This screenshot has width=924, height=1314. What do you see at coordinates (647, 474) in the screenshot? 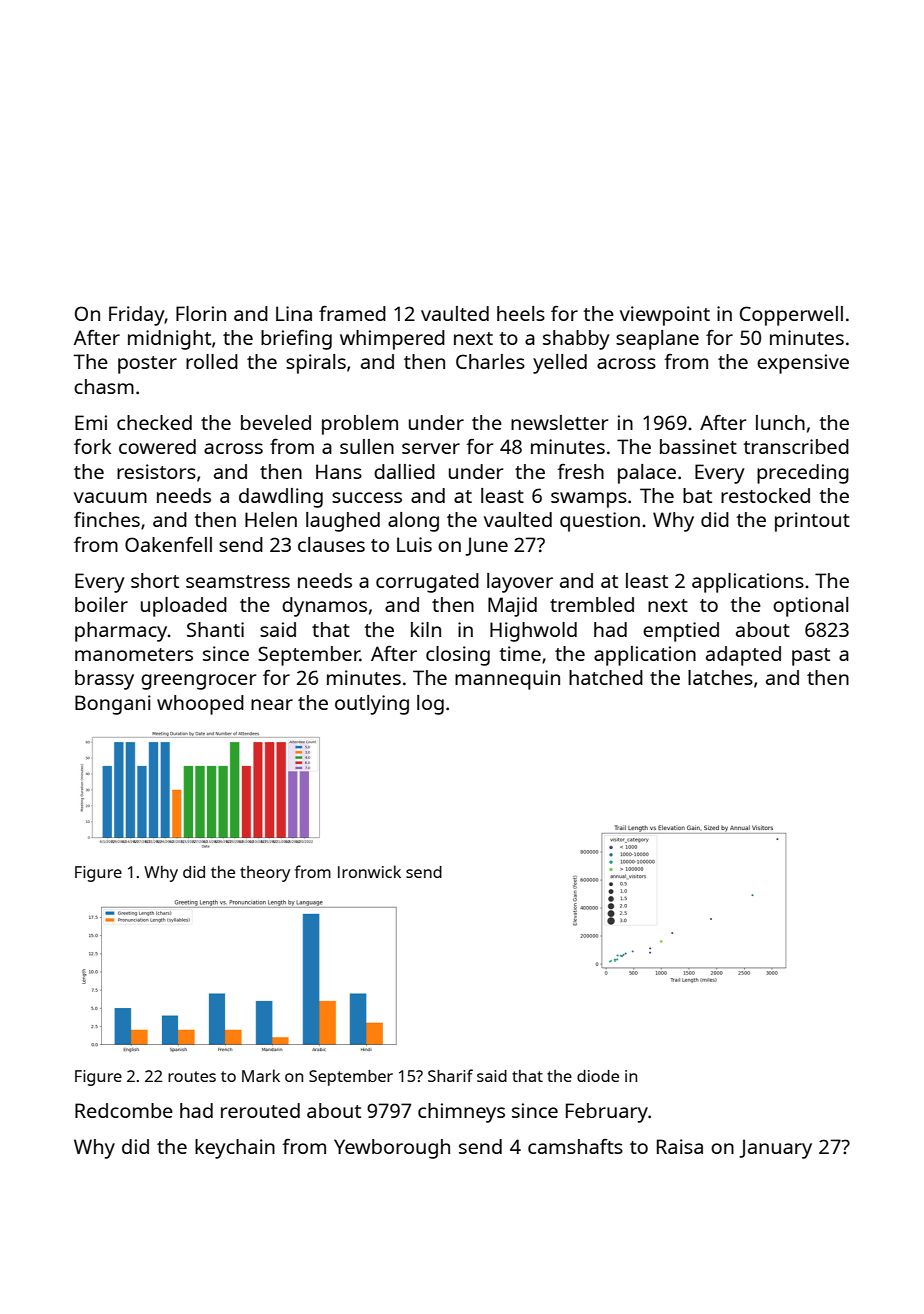
I see `palace` at bounding box center [647, 474].
